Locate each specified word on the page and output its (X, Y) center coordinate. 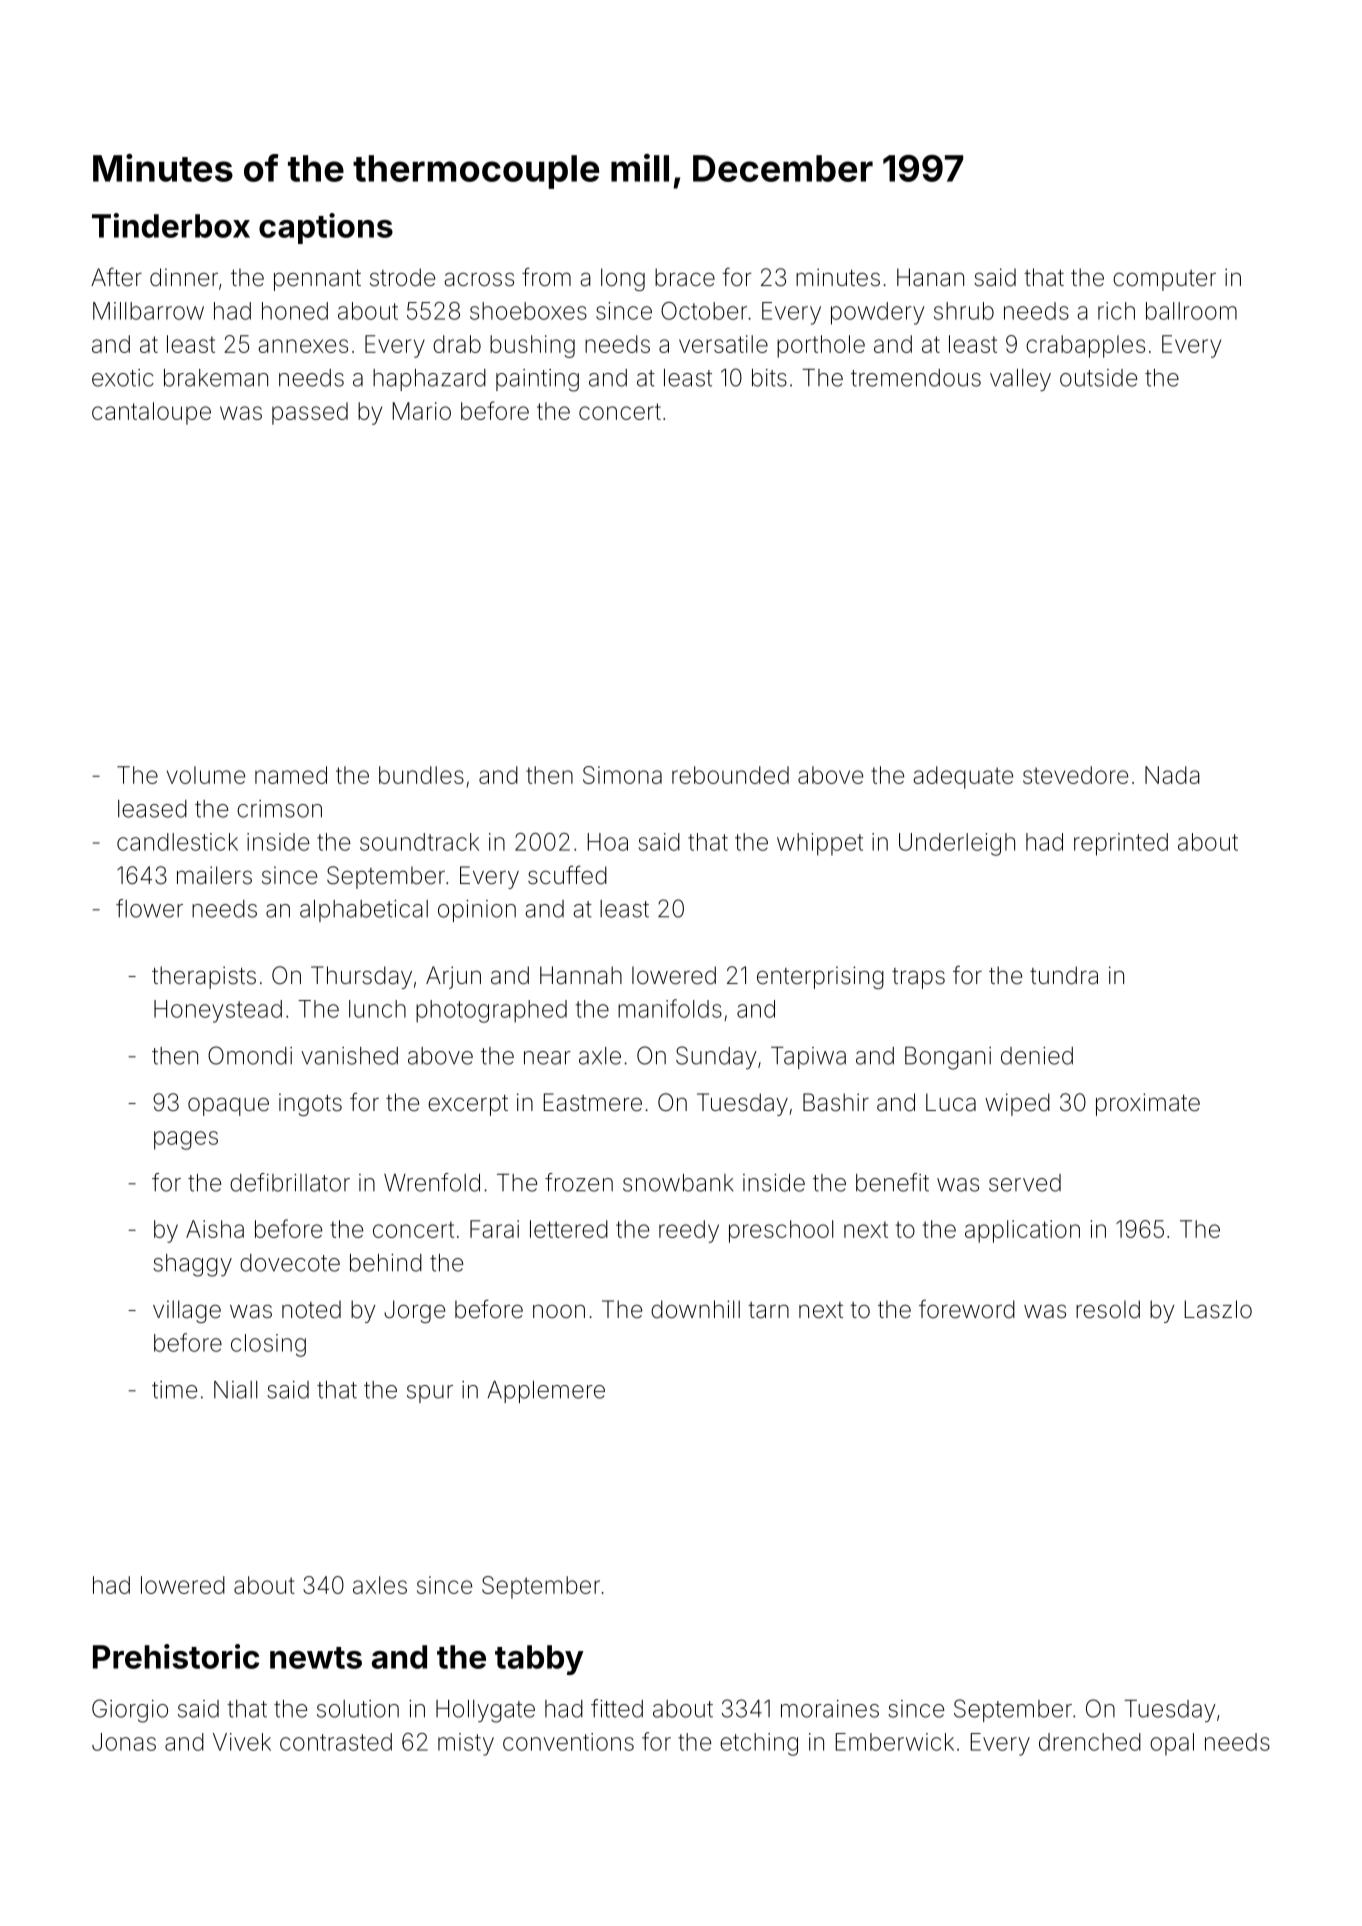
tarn (768, 1310)
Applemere (546, 1392)
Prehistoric (176, 1656)
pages (186, 1140)
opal (1172, 1744)
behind (386, 1263)
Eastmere (593, 1102)
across (479, 279)
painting (537, 380)
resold (1108, 1309)
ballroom (1191, 311)
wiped (1017, 1104)
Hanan (930, 277)
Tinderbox (171, 225)
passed (310, 413)
